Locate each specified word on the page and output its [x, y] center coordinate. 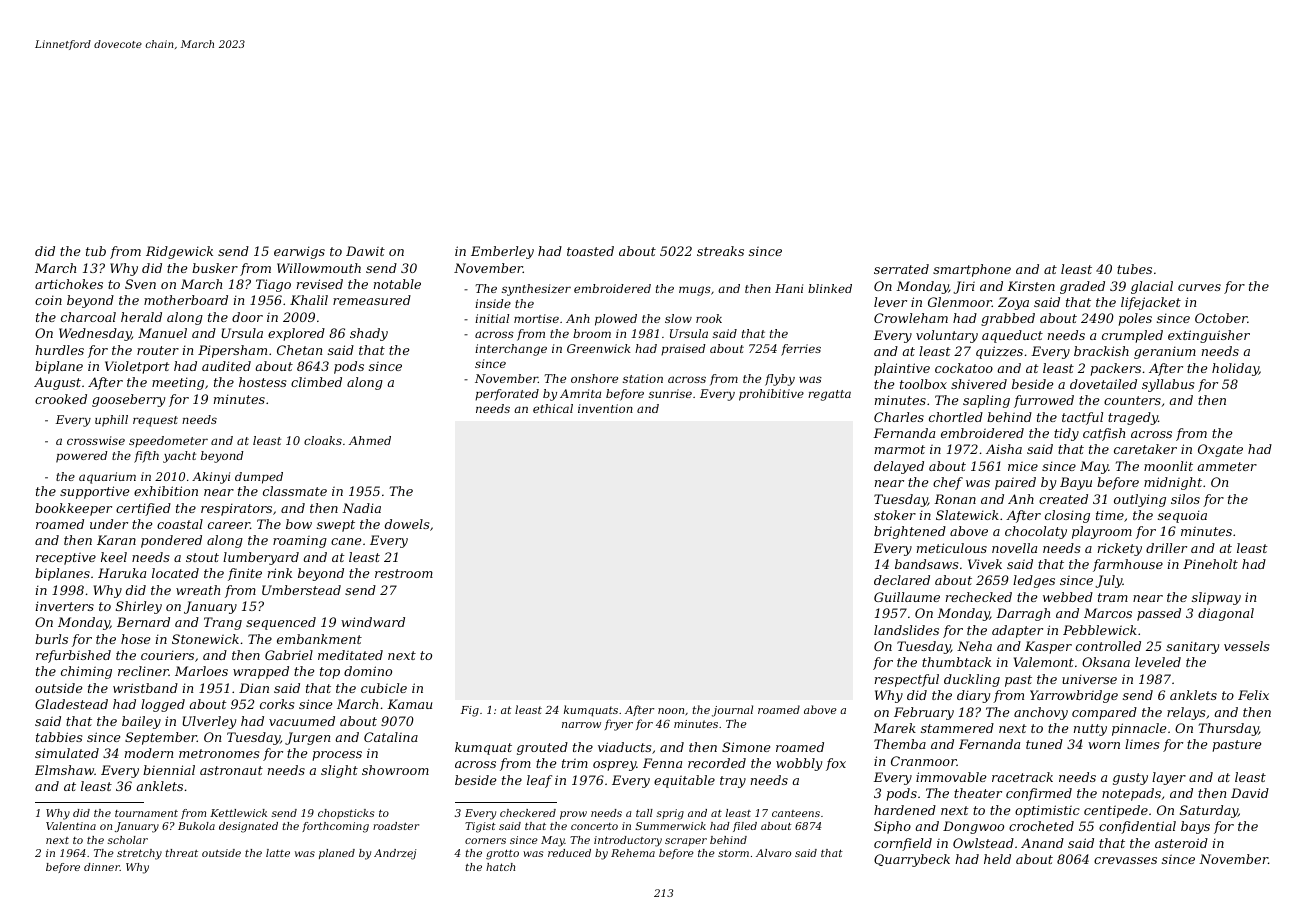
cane [346, 541]
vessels [1247, 646]
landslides [906, 630]
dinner [102, 867]
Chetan [299, 350]
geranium [1165, 352]
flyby [780, 380]
